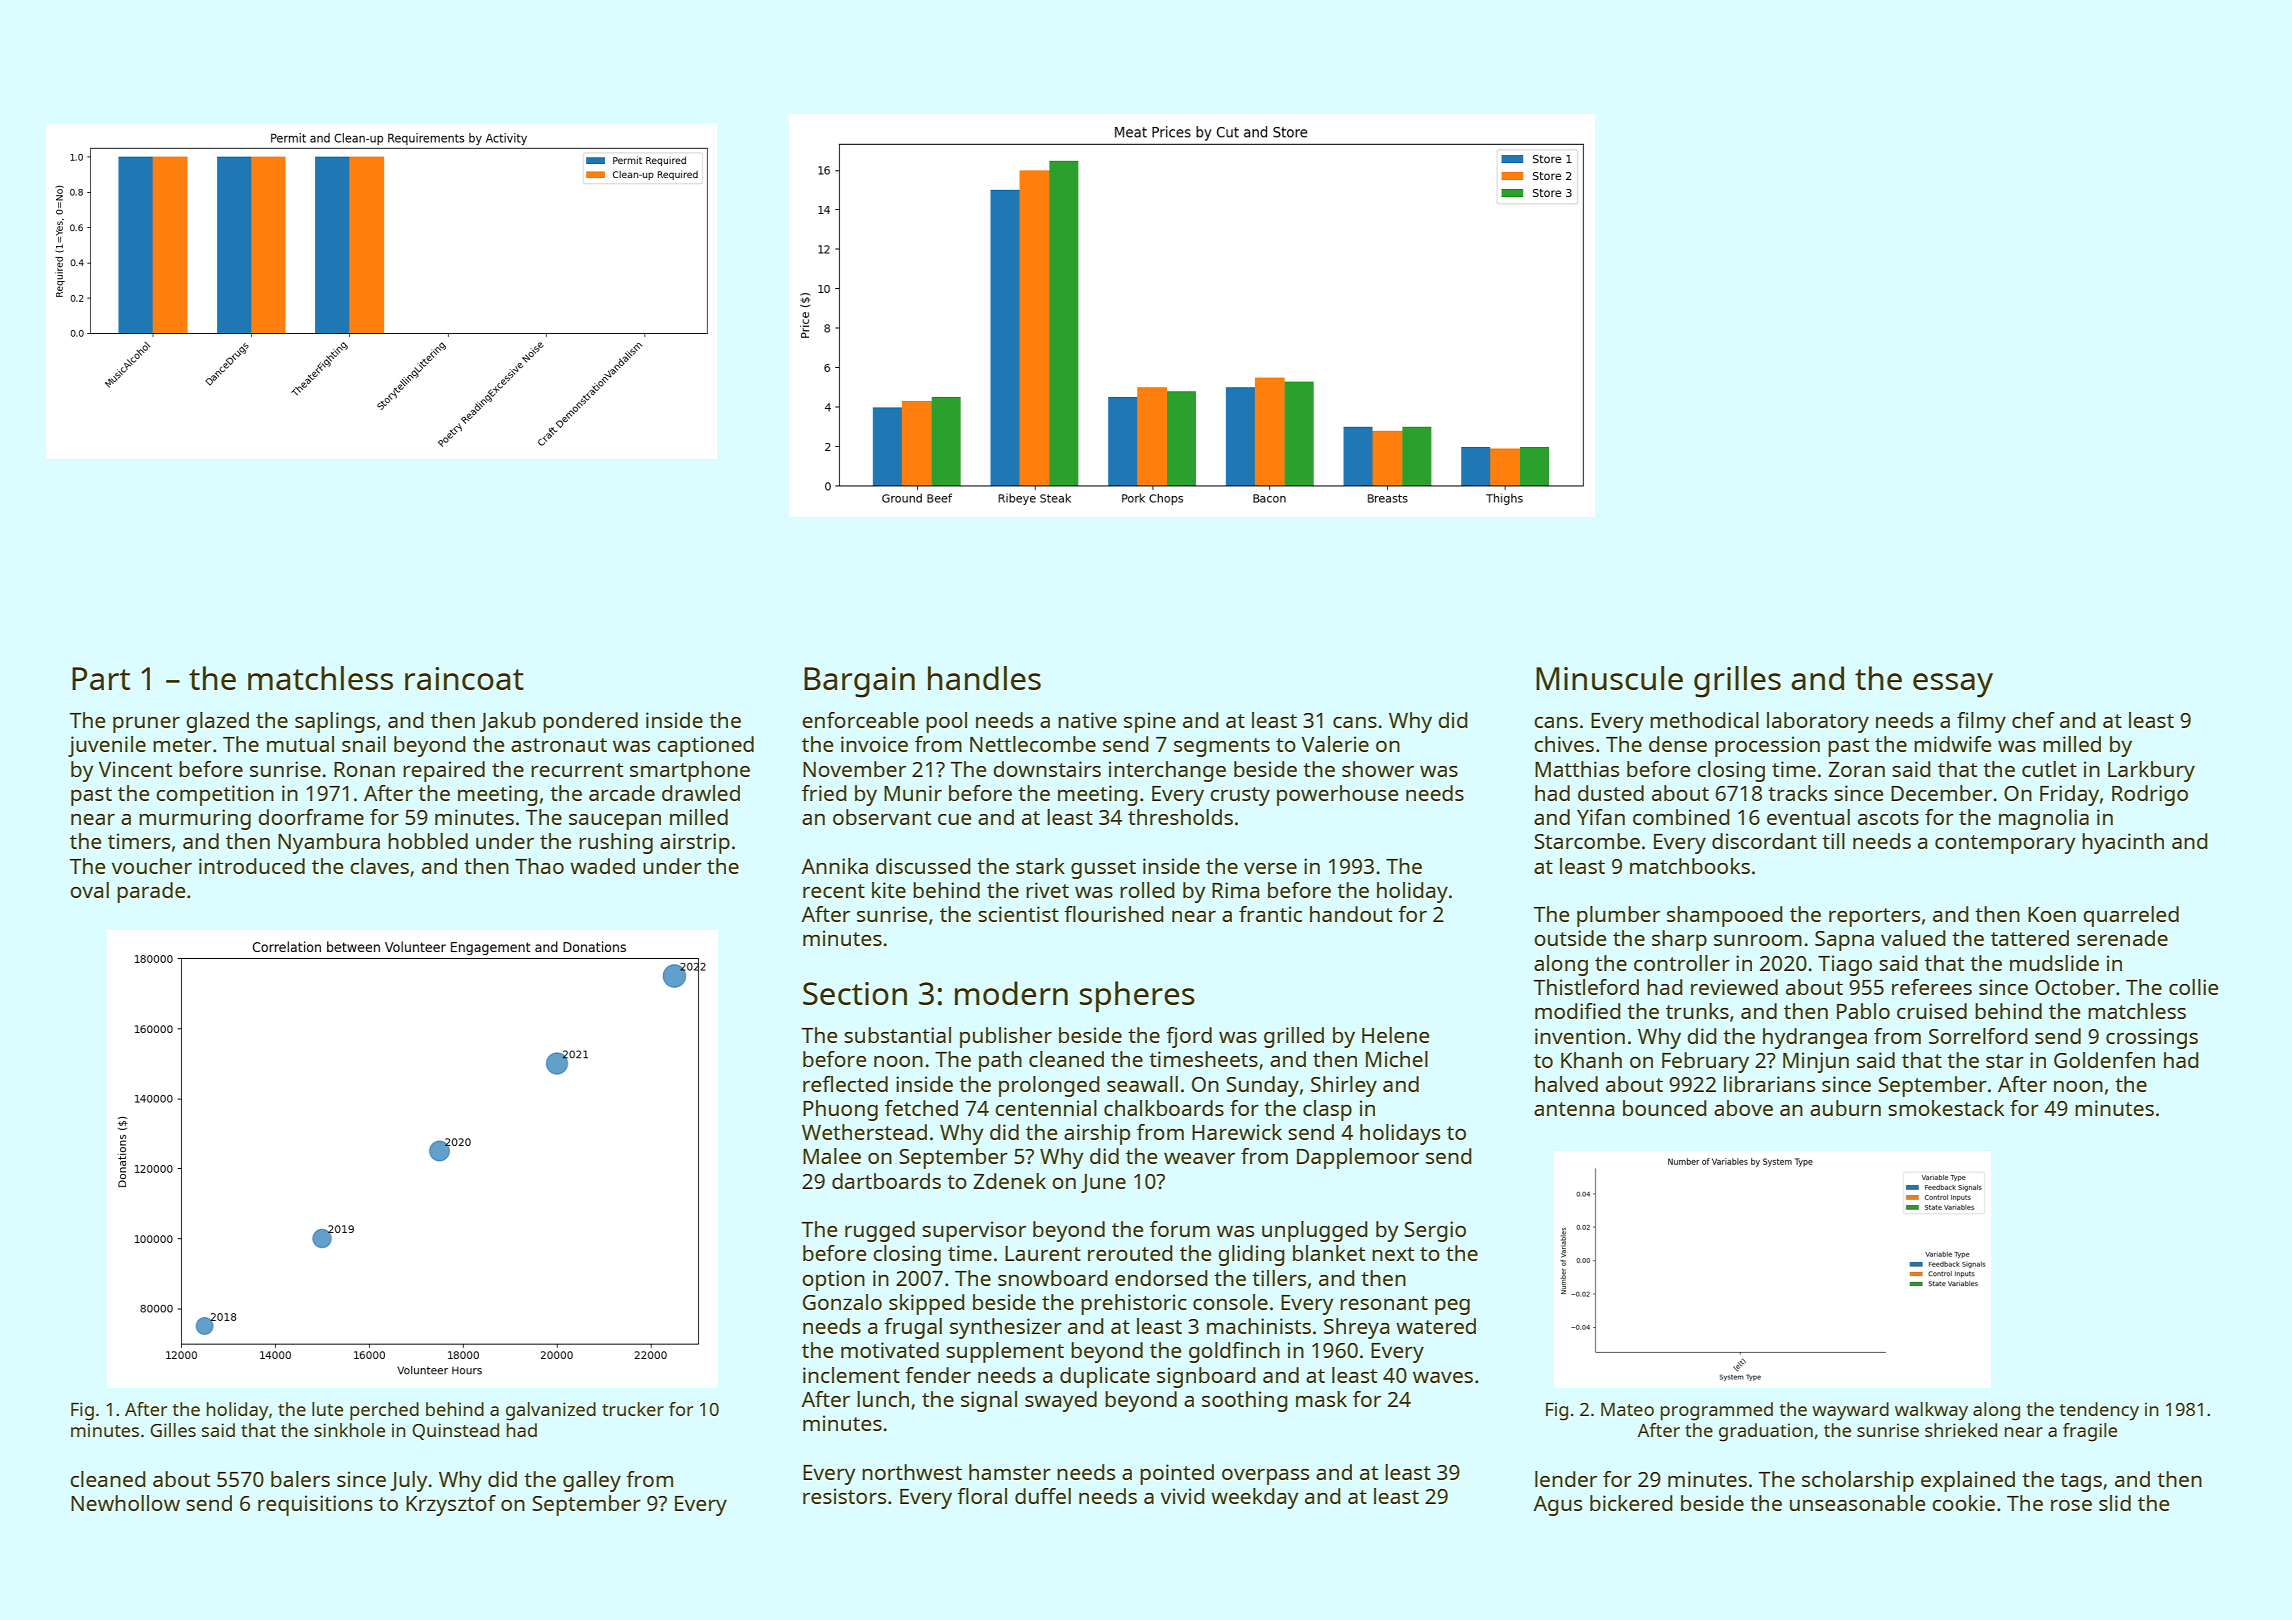 The image size is (2292, 1620). Describe the element at coordinates (327, 1409) in the image. I see `lute` at that location.
